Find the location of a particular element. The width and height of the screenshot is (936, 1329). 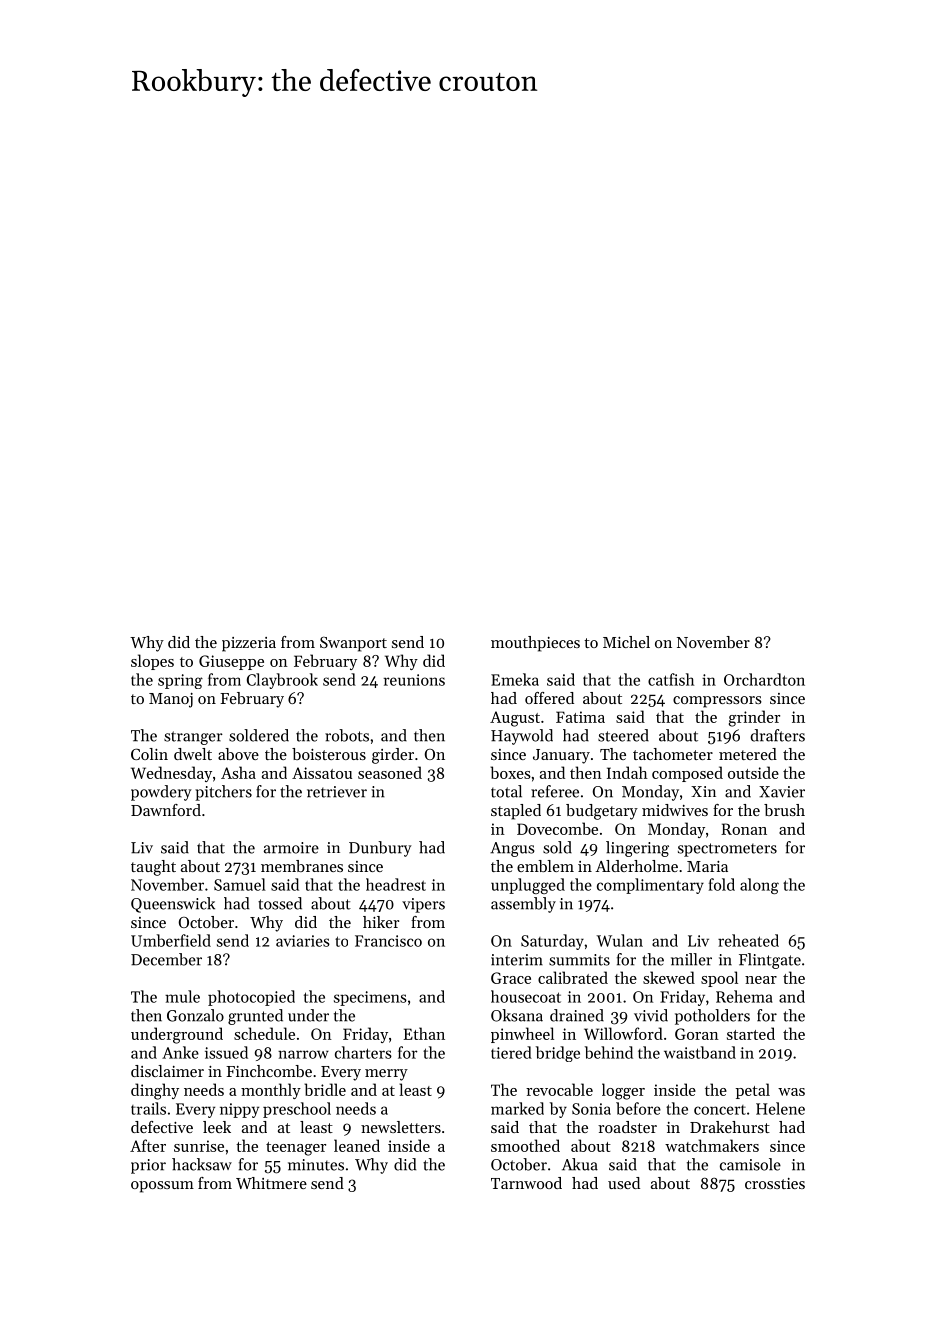

vivid is located at coordinates (651, 1015).
